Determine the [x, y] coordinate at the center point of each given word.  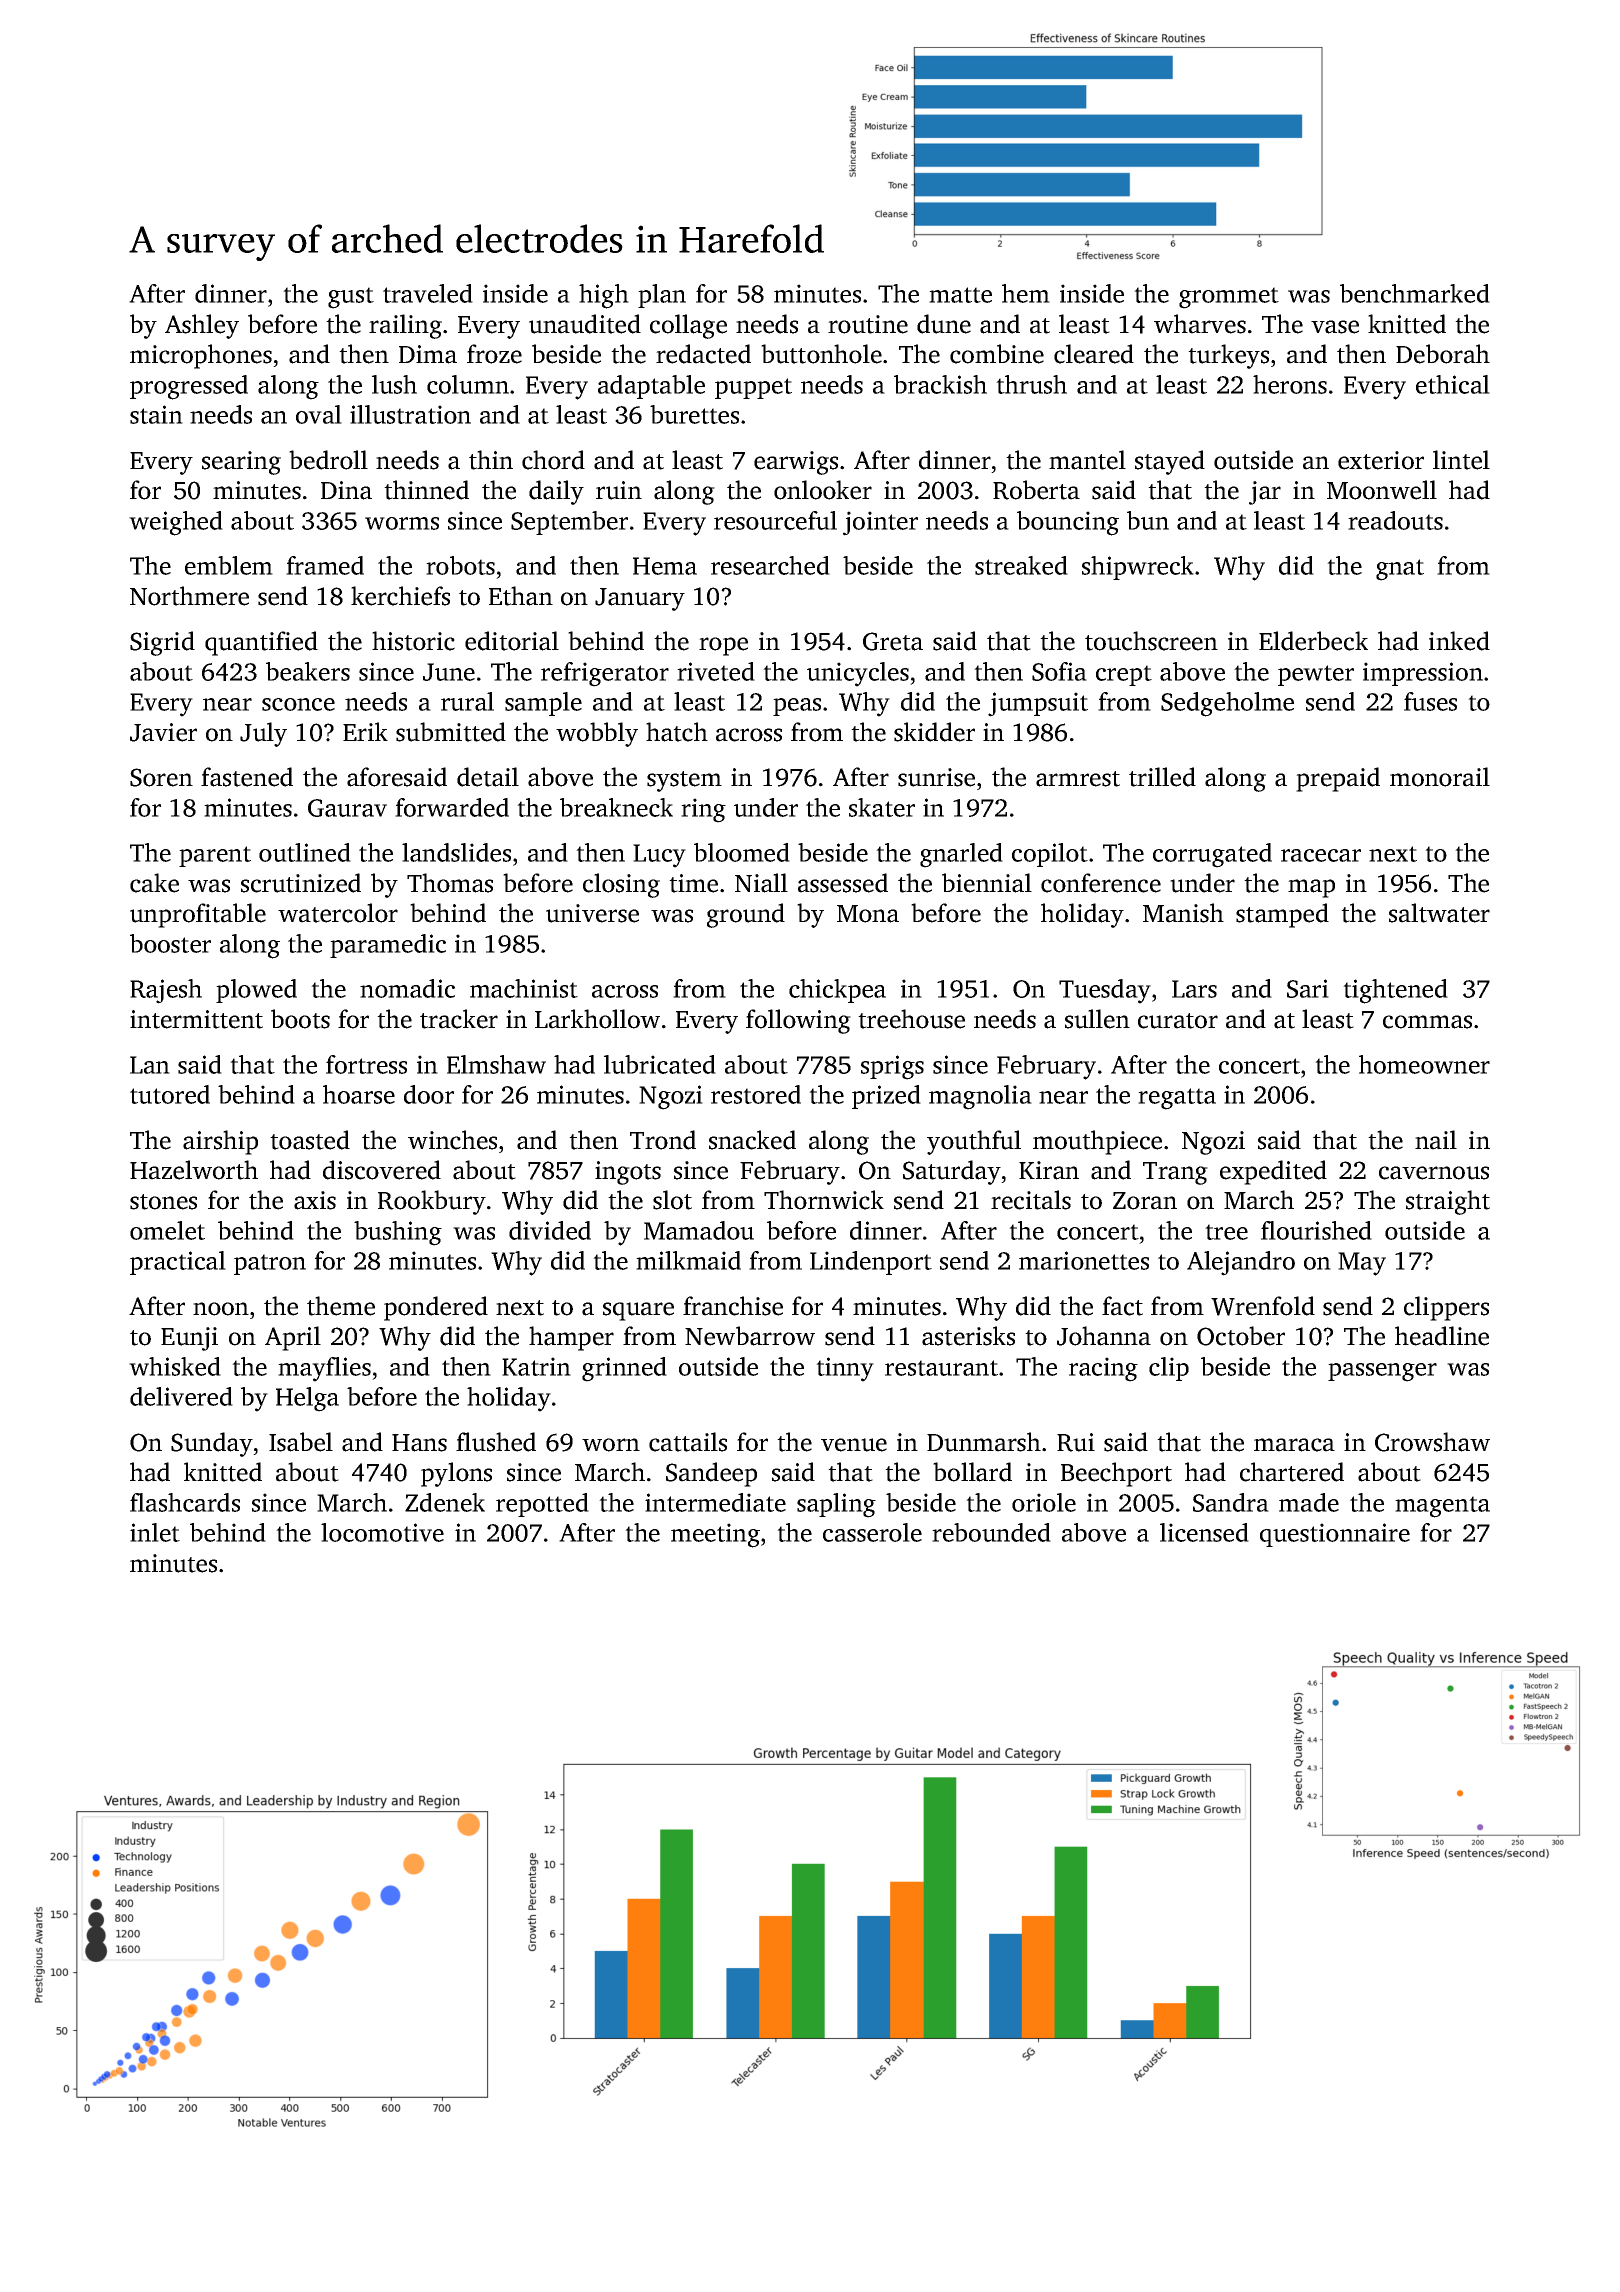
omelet [167, 1230]
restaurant [941, 1368]
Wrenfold [1263, 1306]
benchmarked [1415, 293]
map [1311, 888]
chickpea [837, 991]
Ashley [202, 326]
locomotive [382, 1532]
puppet [753, 388]
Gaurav [347, 808]
